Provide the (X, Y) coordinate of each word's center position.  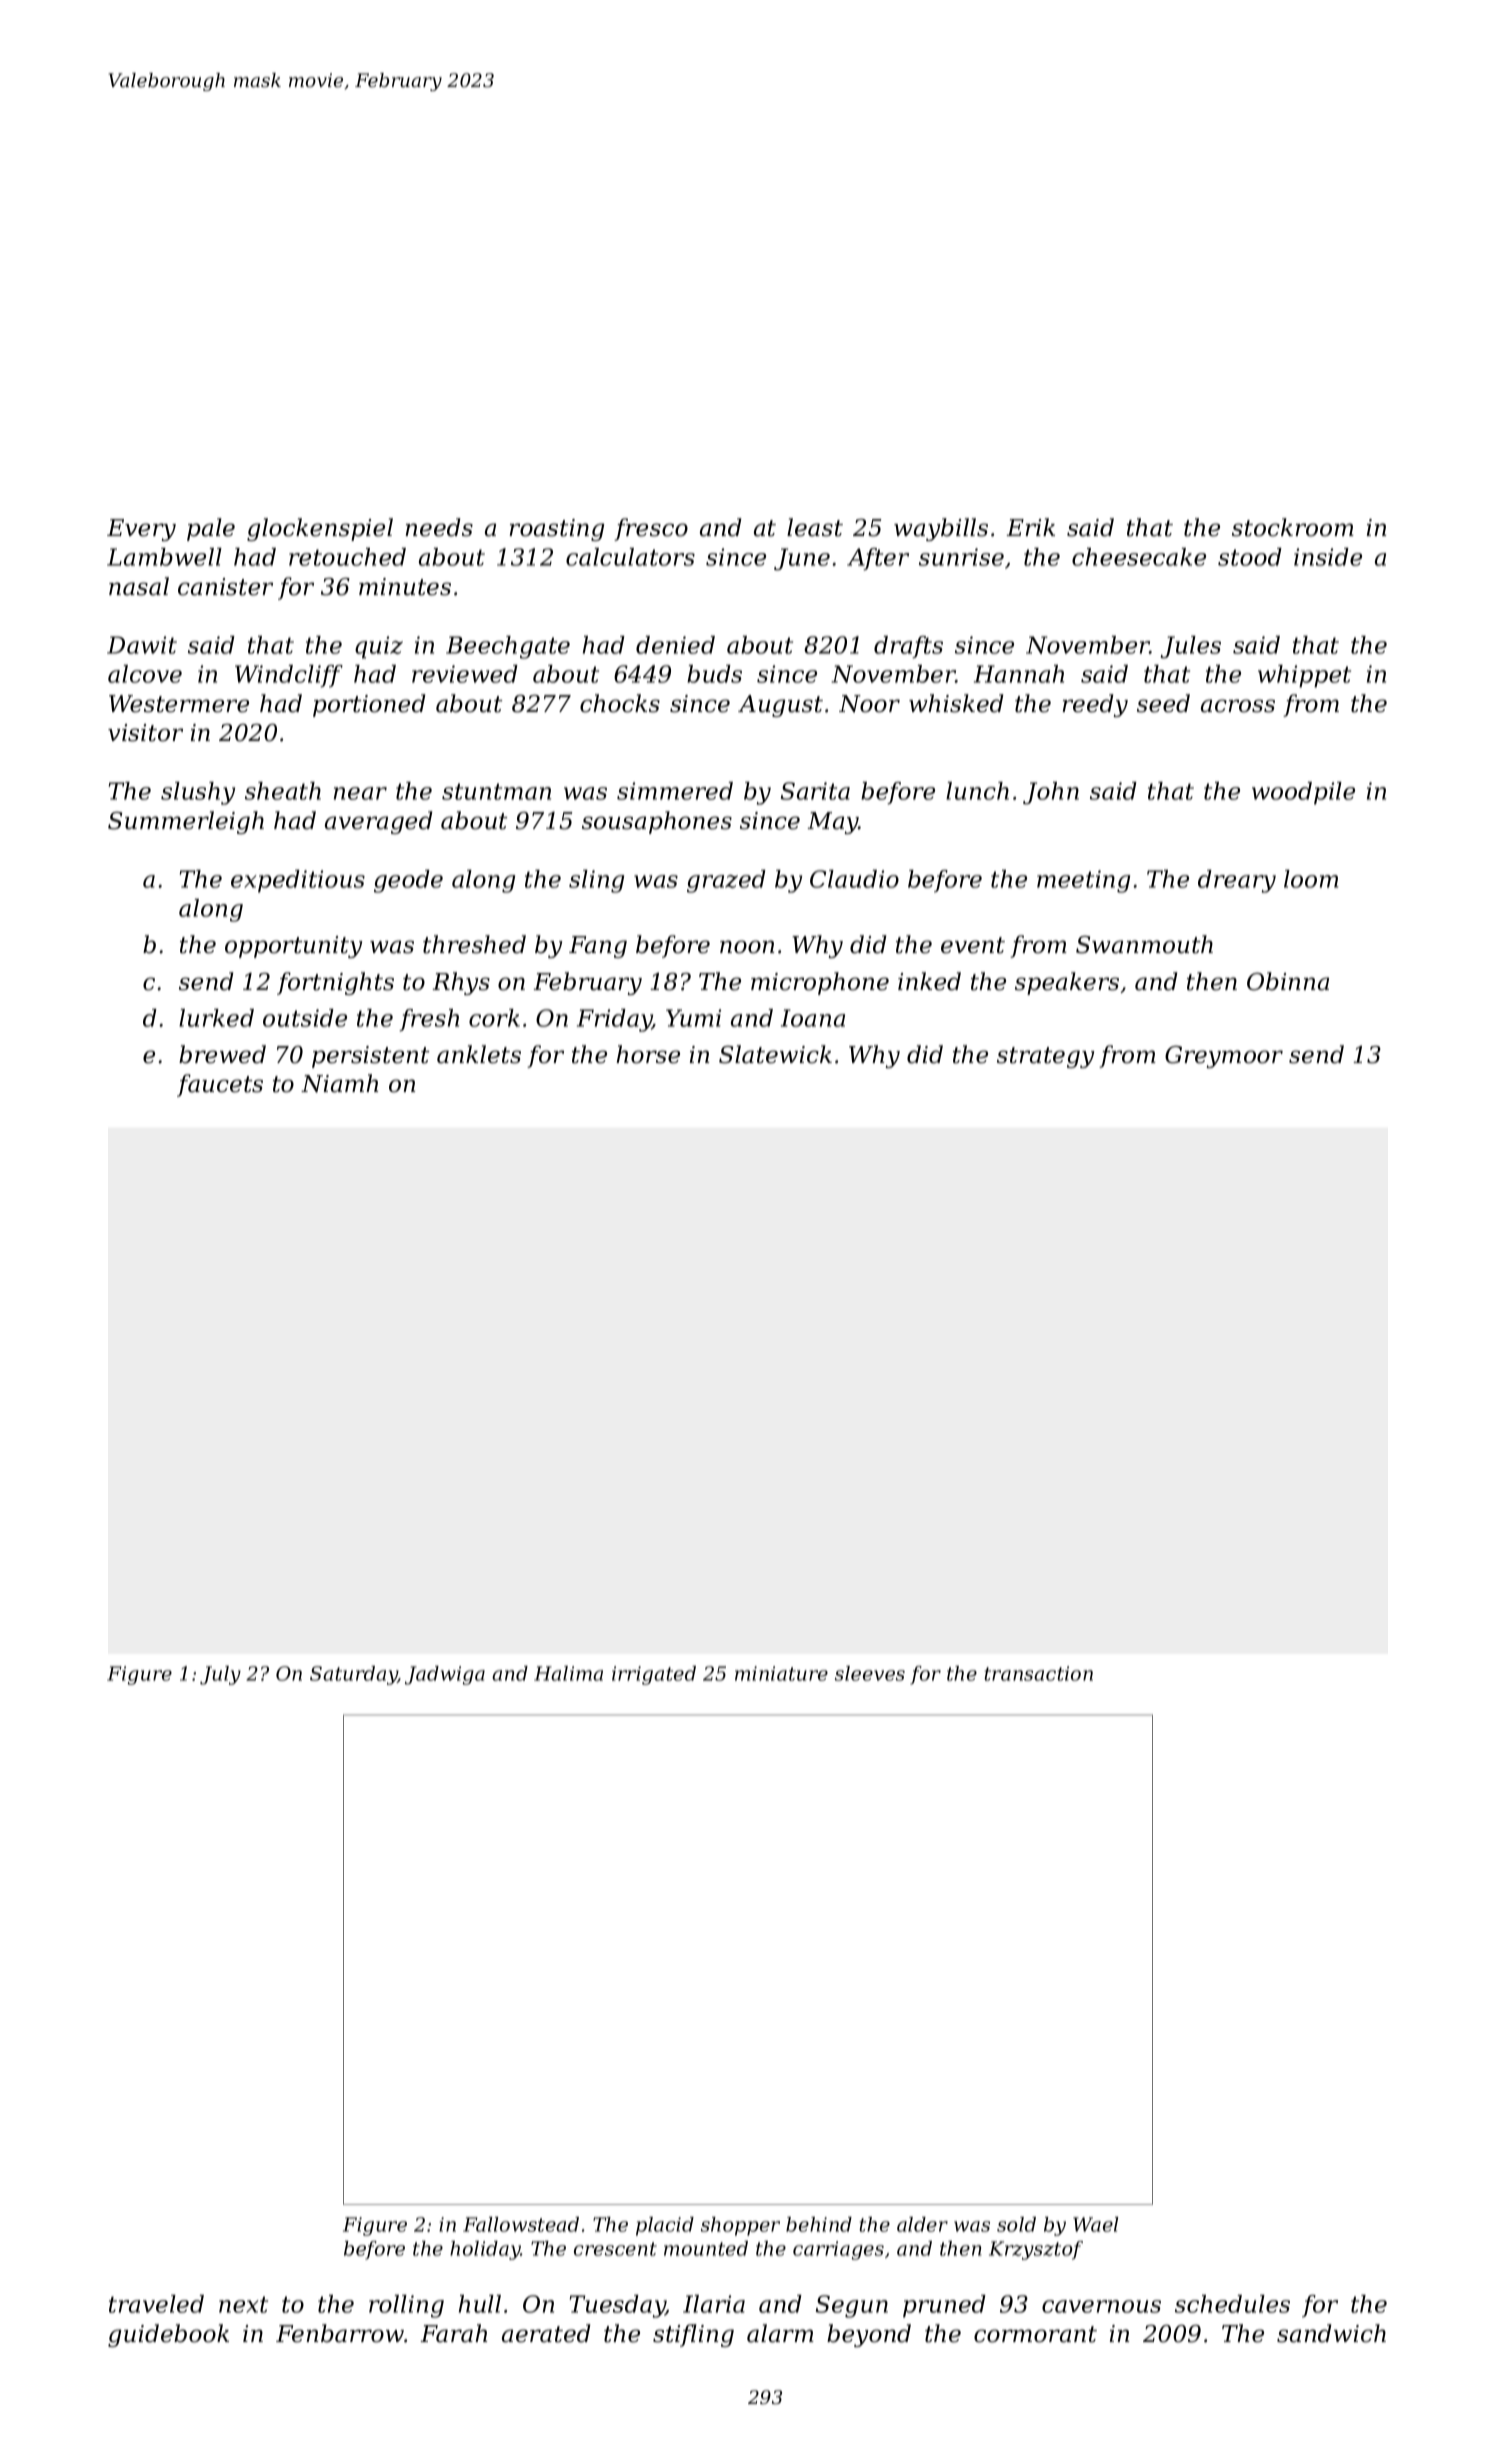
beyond (869, 2335)
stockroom (1293, 527)
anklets (479, 1054)
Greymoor (1224, 1057)
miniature (781, 1673)
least (815, 527)
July (220, 1675)
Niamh (339, 1083)
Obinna (1288, 981)
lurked (216, 1018)
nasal (139, 586)
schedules (1232, 2304)
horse (648, 1054)
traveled (156, 2304)
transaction (1039, 1673)
